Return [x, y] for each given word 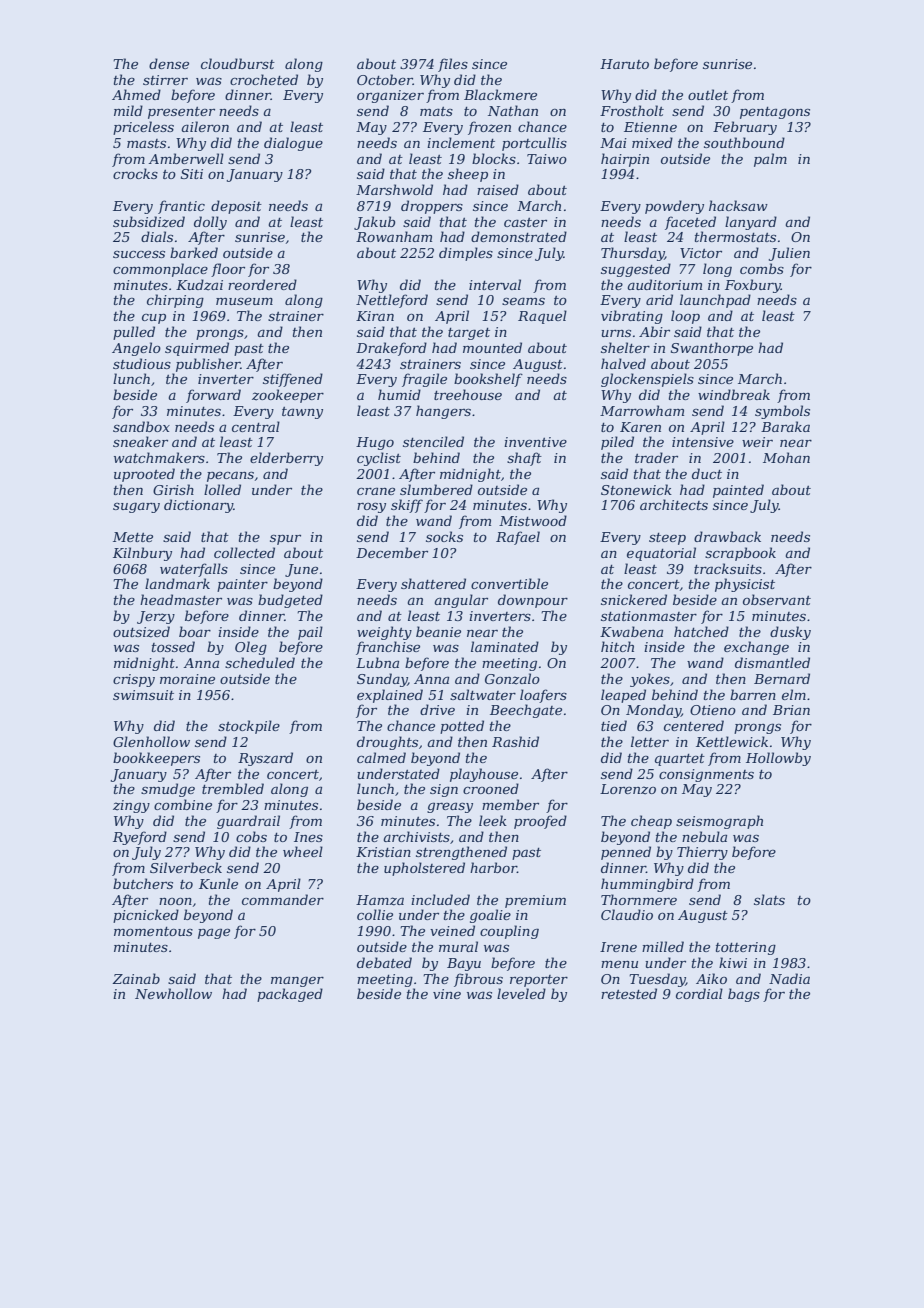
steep [667, 539]
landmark [177, 583]
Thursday [633, 254]
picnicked [146, 916]
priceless [143, 128]
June [301, 570]
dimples [466, 254]
